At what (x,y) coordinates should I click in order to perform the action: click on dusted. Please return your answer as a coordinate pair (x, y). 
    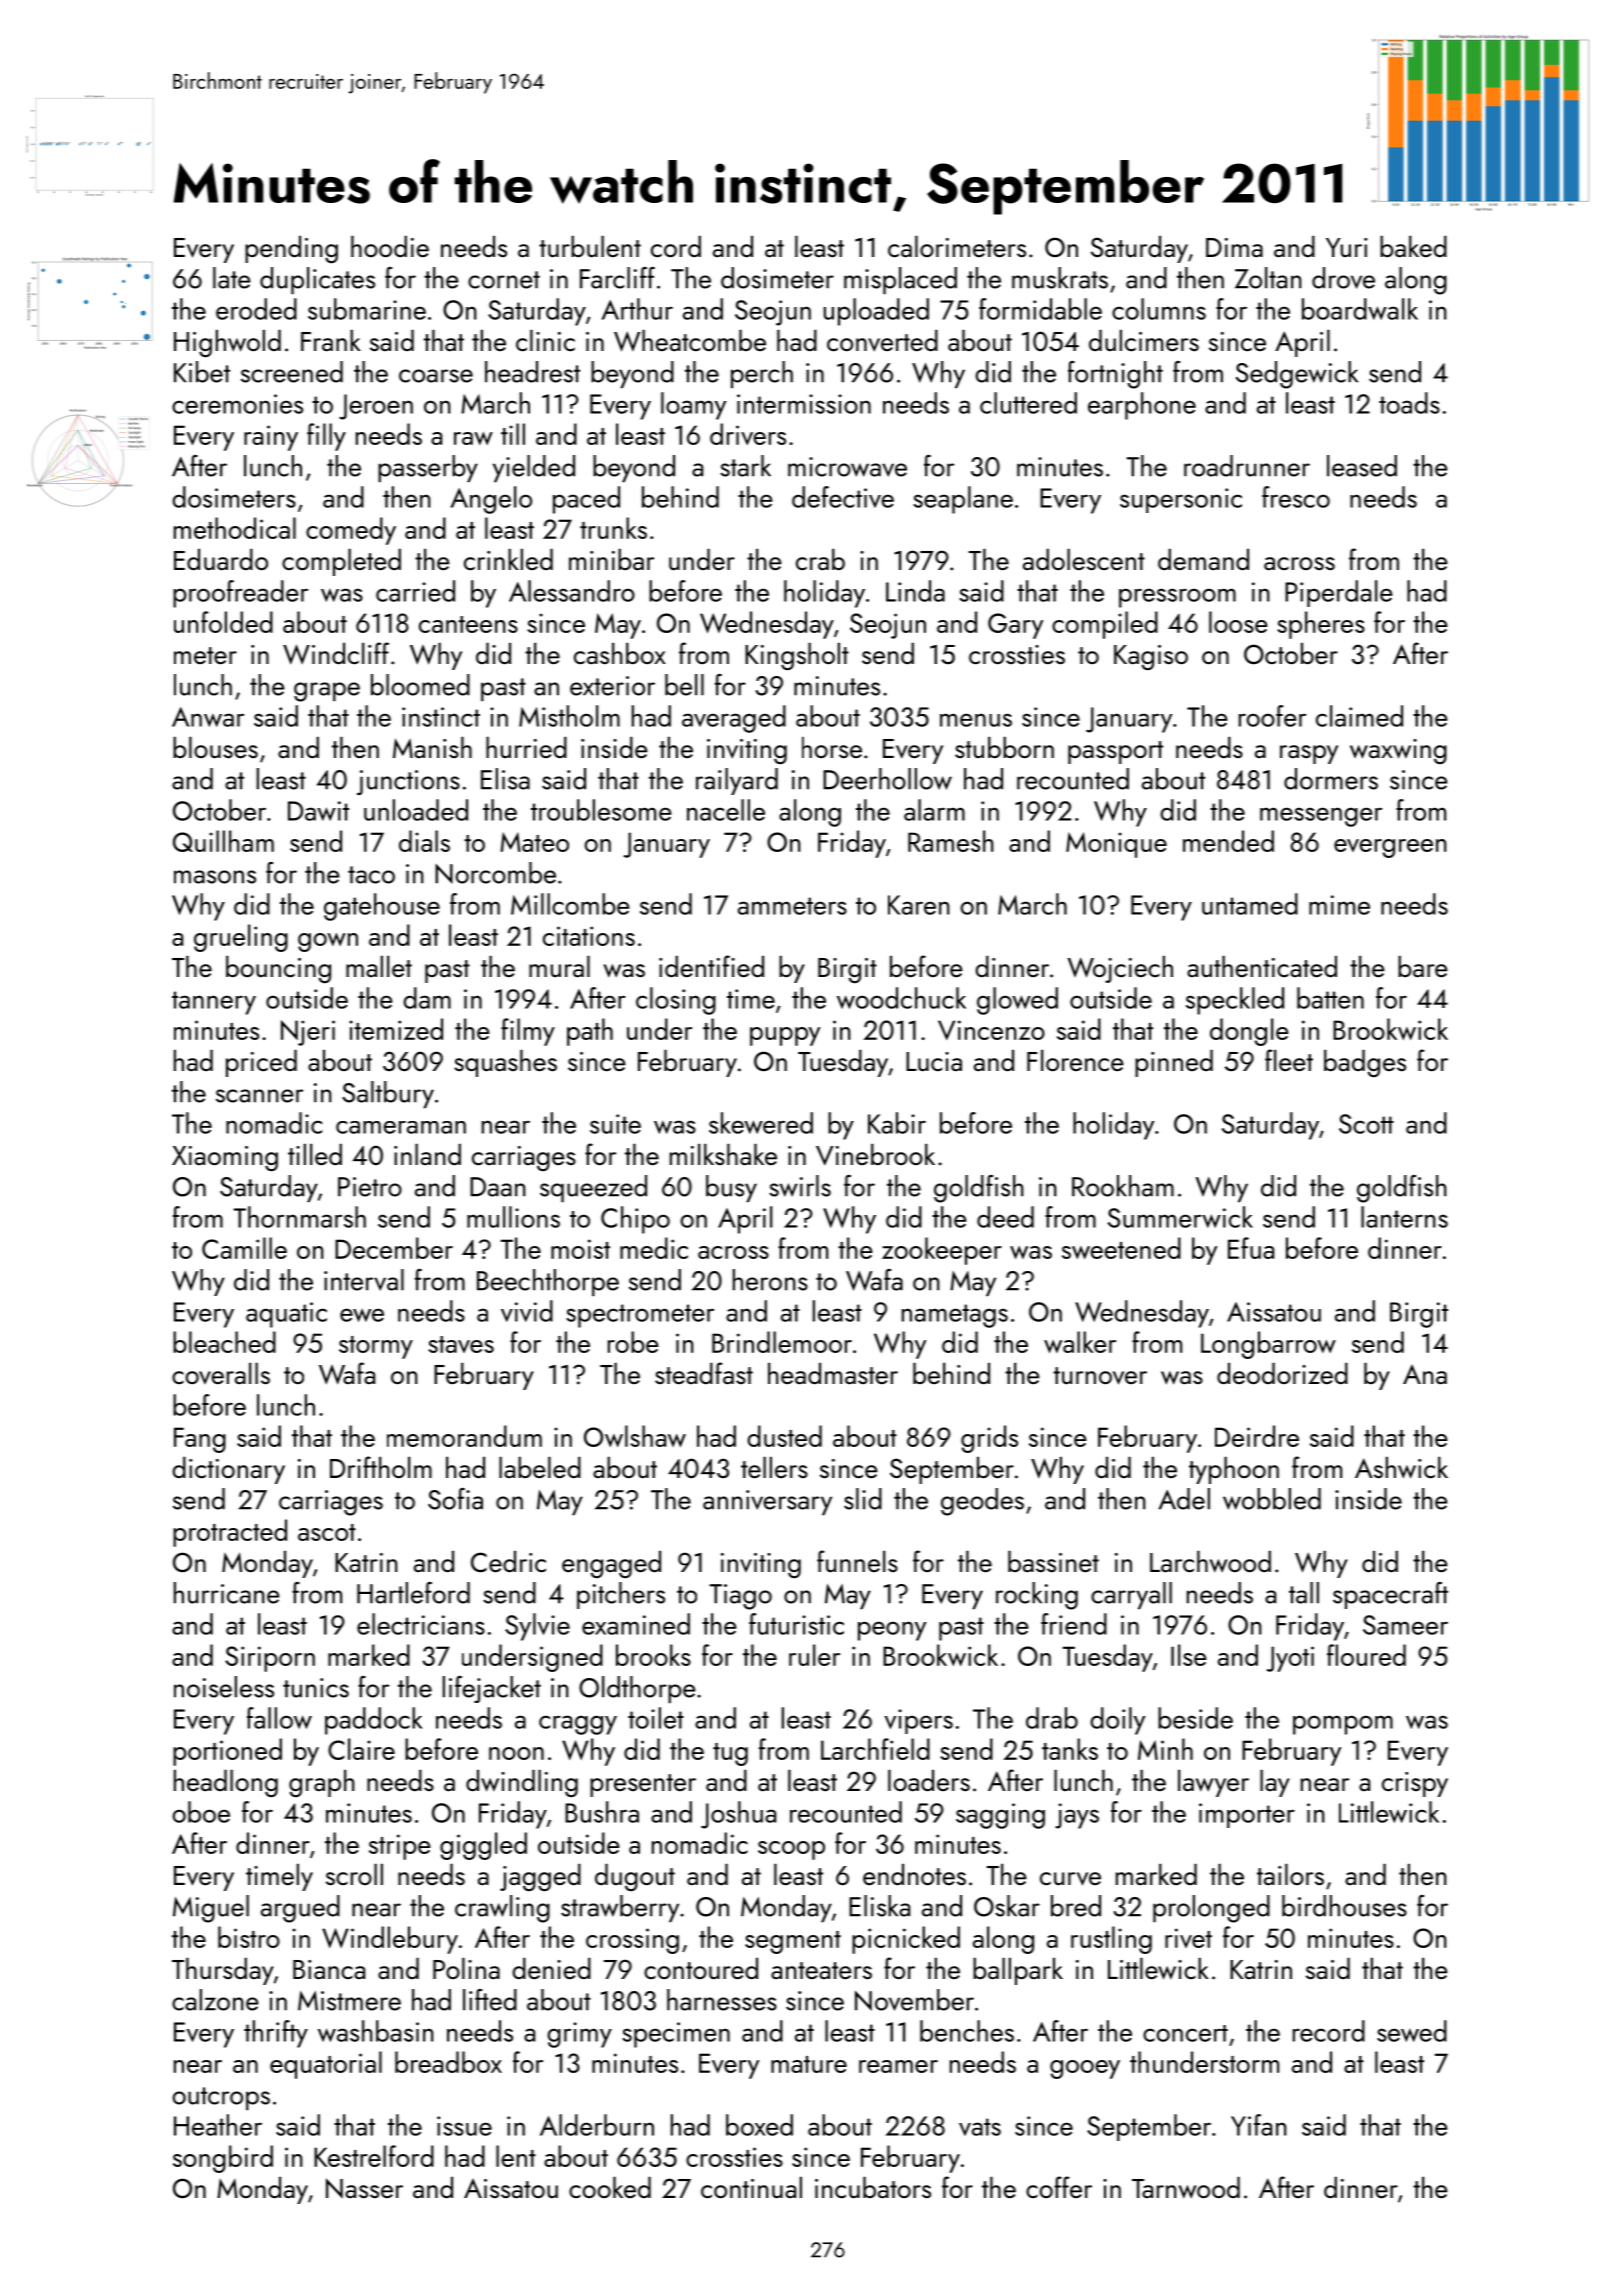
    Looking at the image, I should click on (784, 1436).
